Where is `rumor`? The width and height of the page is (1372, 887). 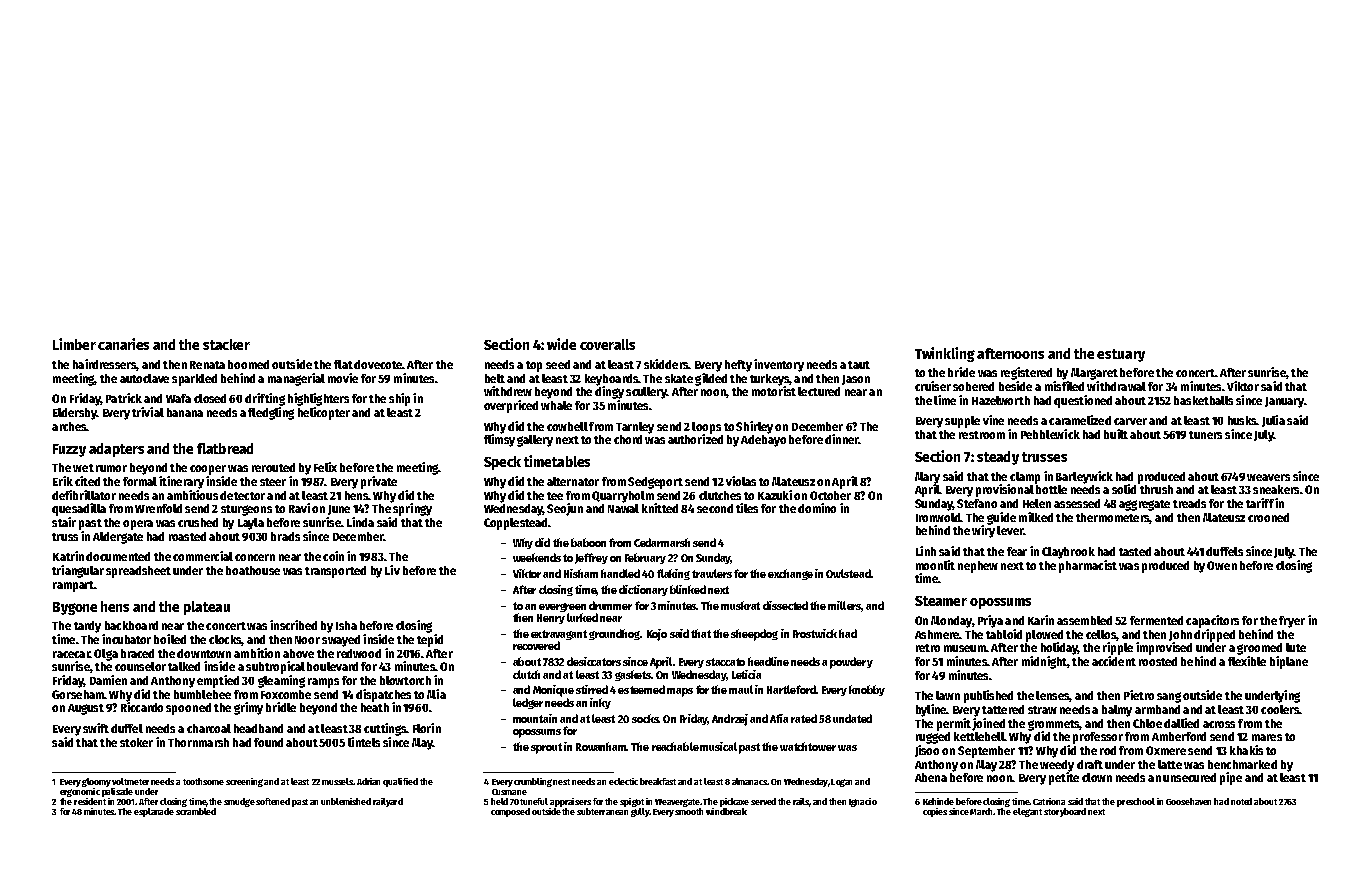
rumor is located at coordinates (111, 468).
